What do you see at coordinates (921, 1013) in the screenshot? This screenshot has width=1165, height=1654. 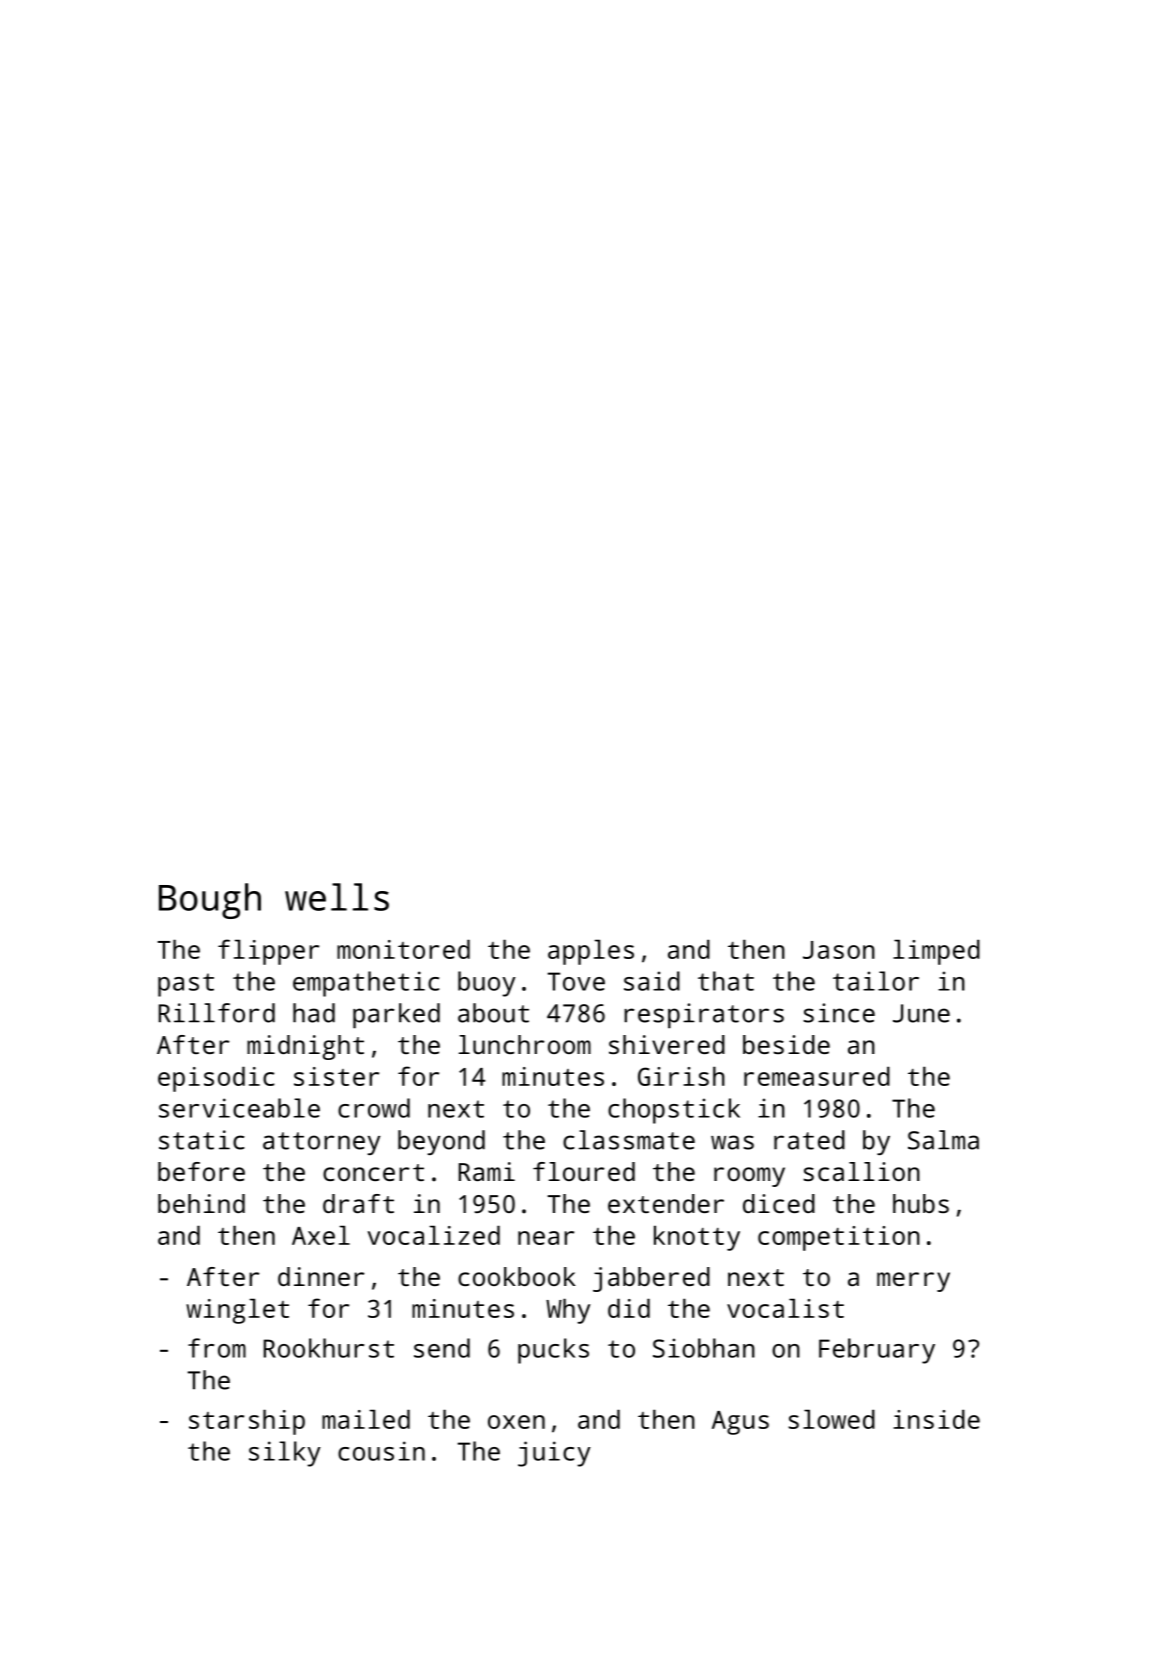 I see `June` at bounding box center [921, 1013].
